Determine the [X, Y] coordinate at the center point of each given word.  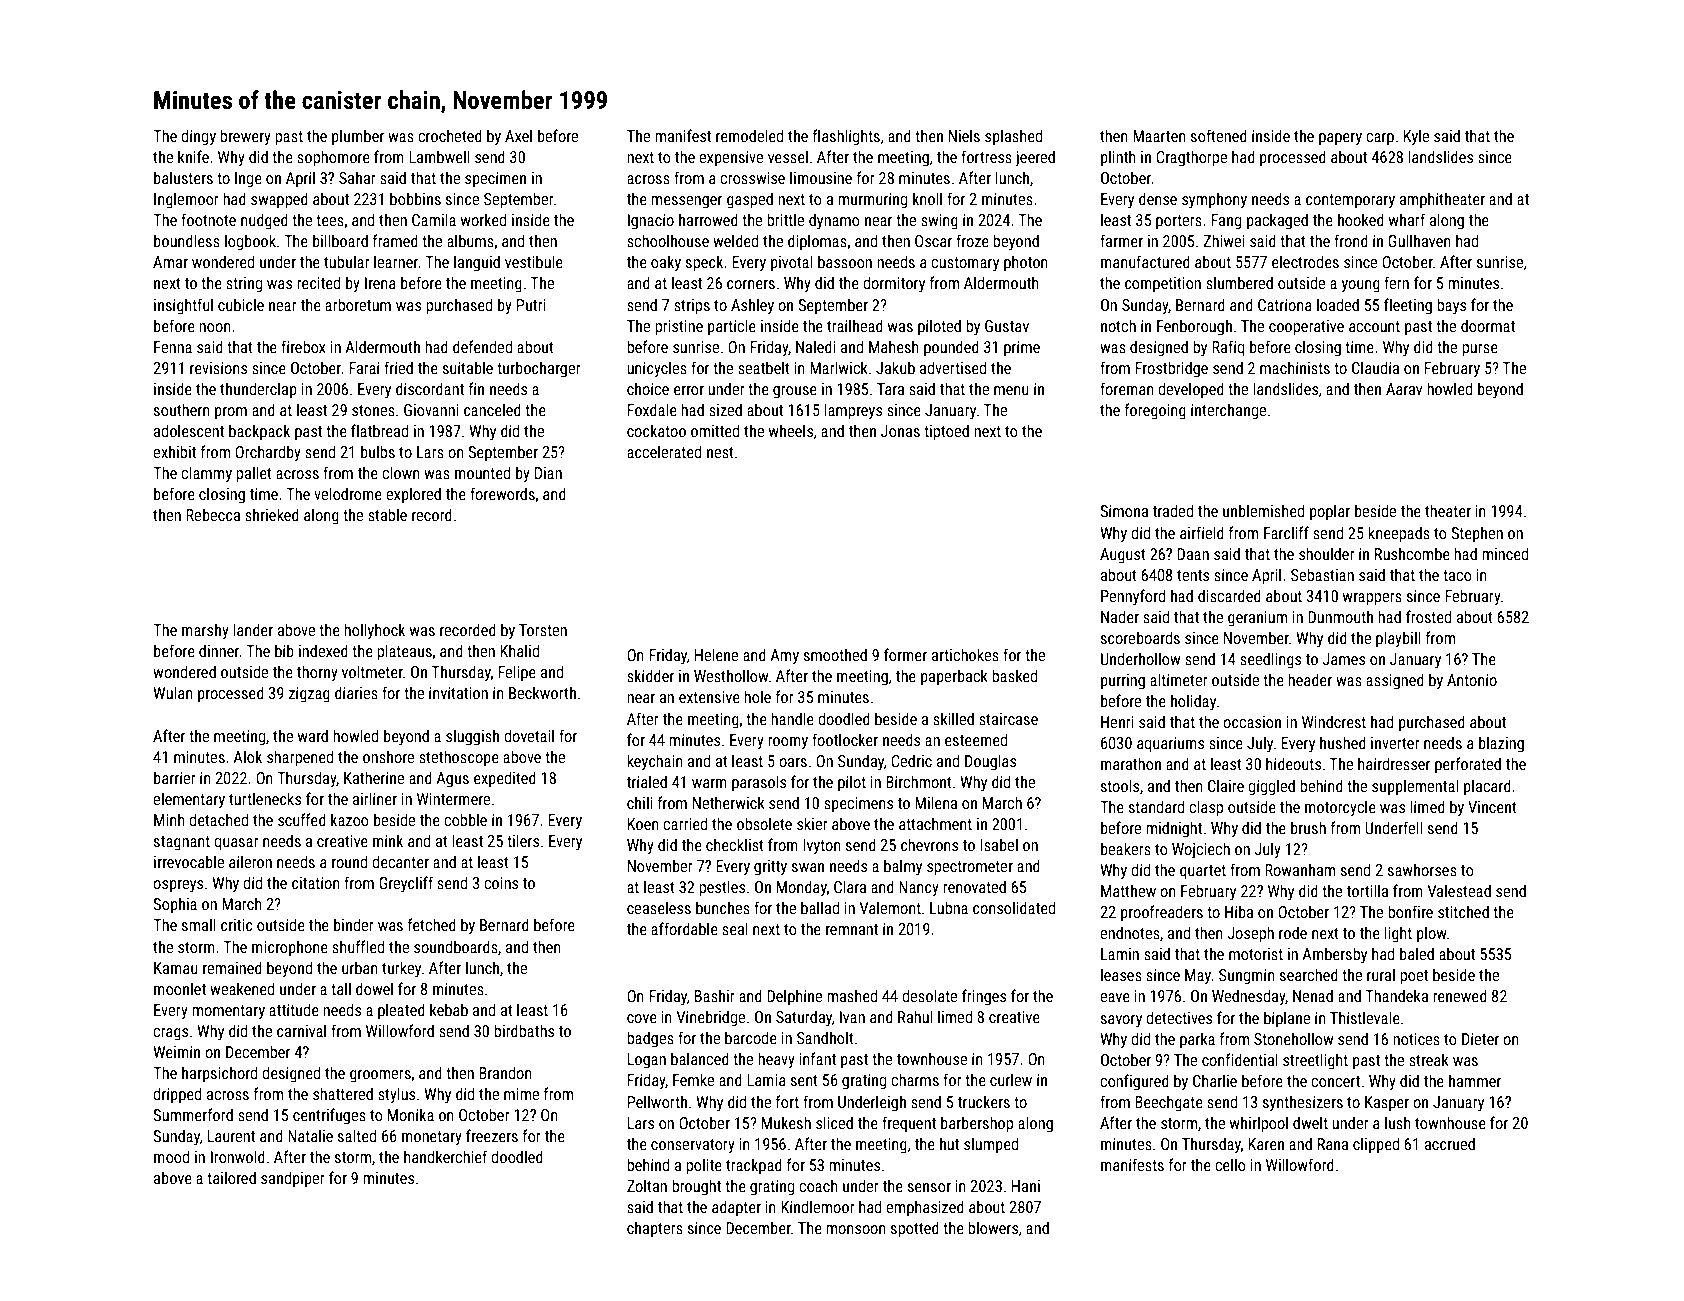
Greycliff [406, 884]
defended [482, 346]
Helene [716, 654]
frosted [1428, 616]
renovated [974, 886]
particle [732, 327]
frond [1351, 240]
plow [1432, 934]
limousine [821, 177]
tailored [231, 1177]
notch [1118, 325]
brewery [245, 137]
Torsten [543, 630]
